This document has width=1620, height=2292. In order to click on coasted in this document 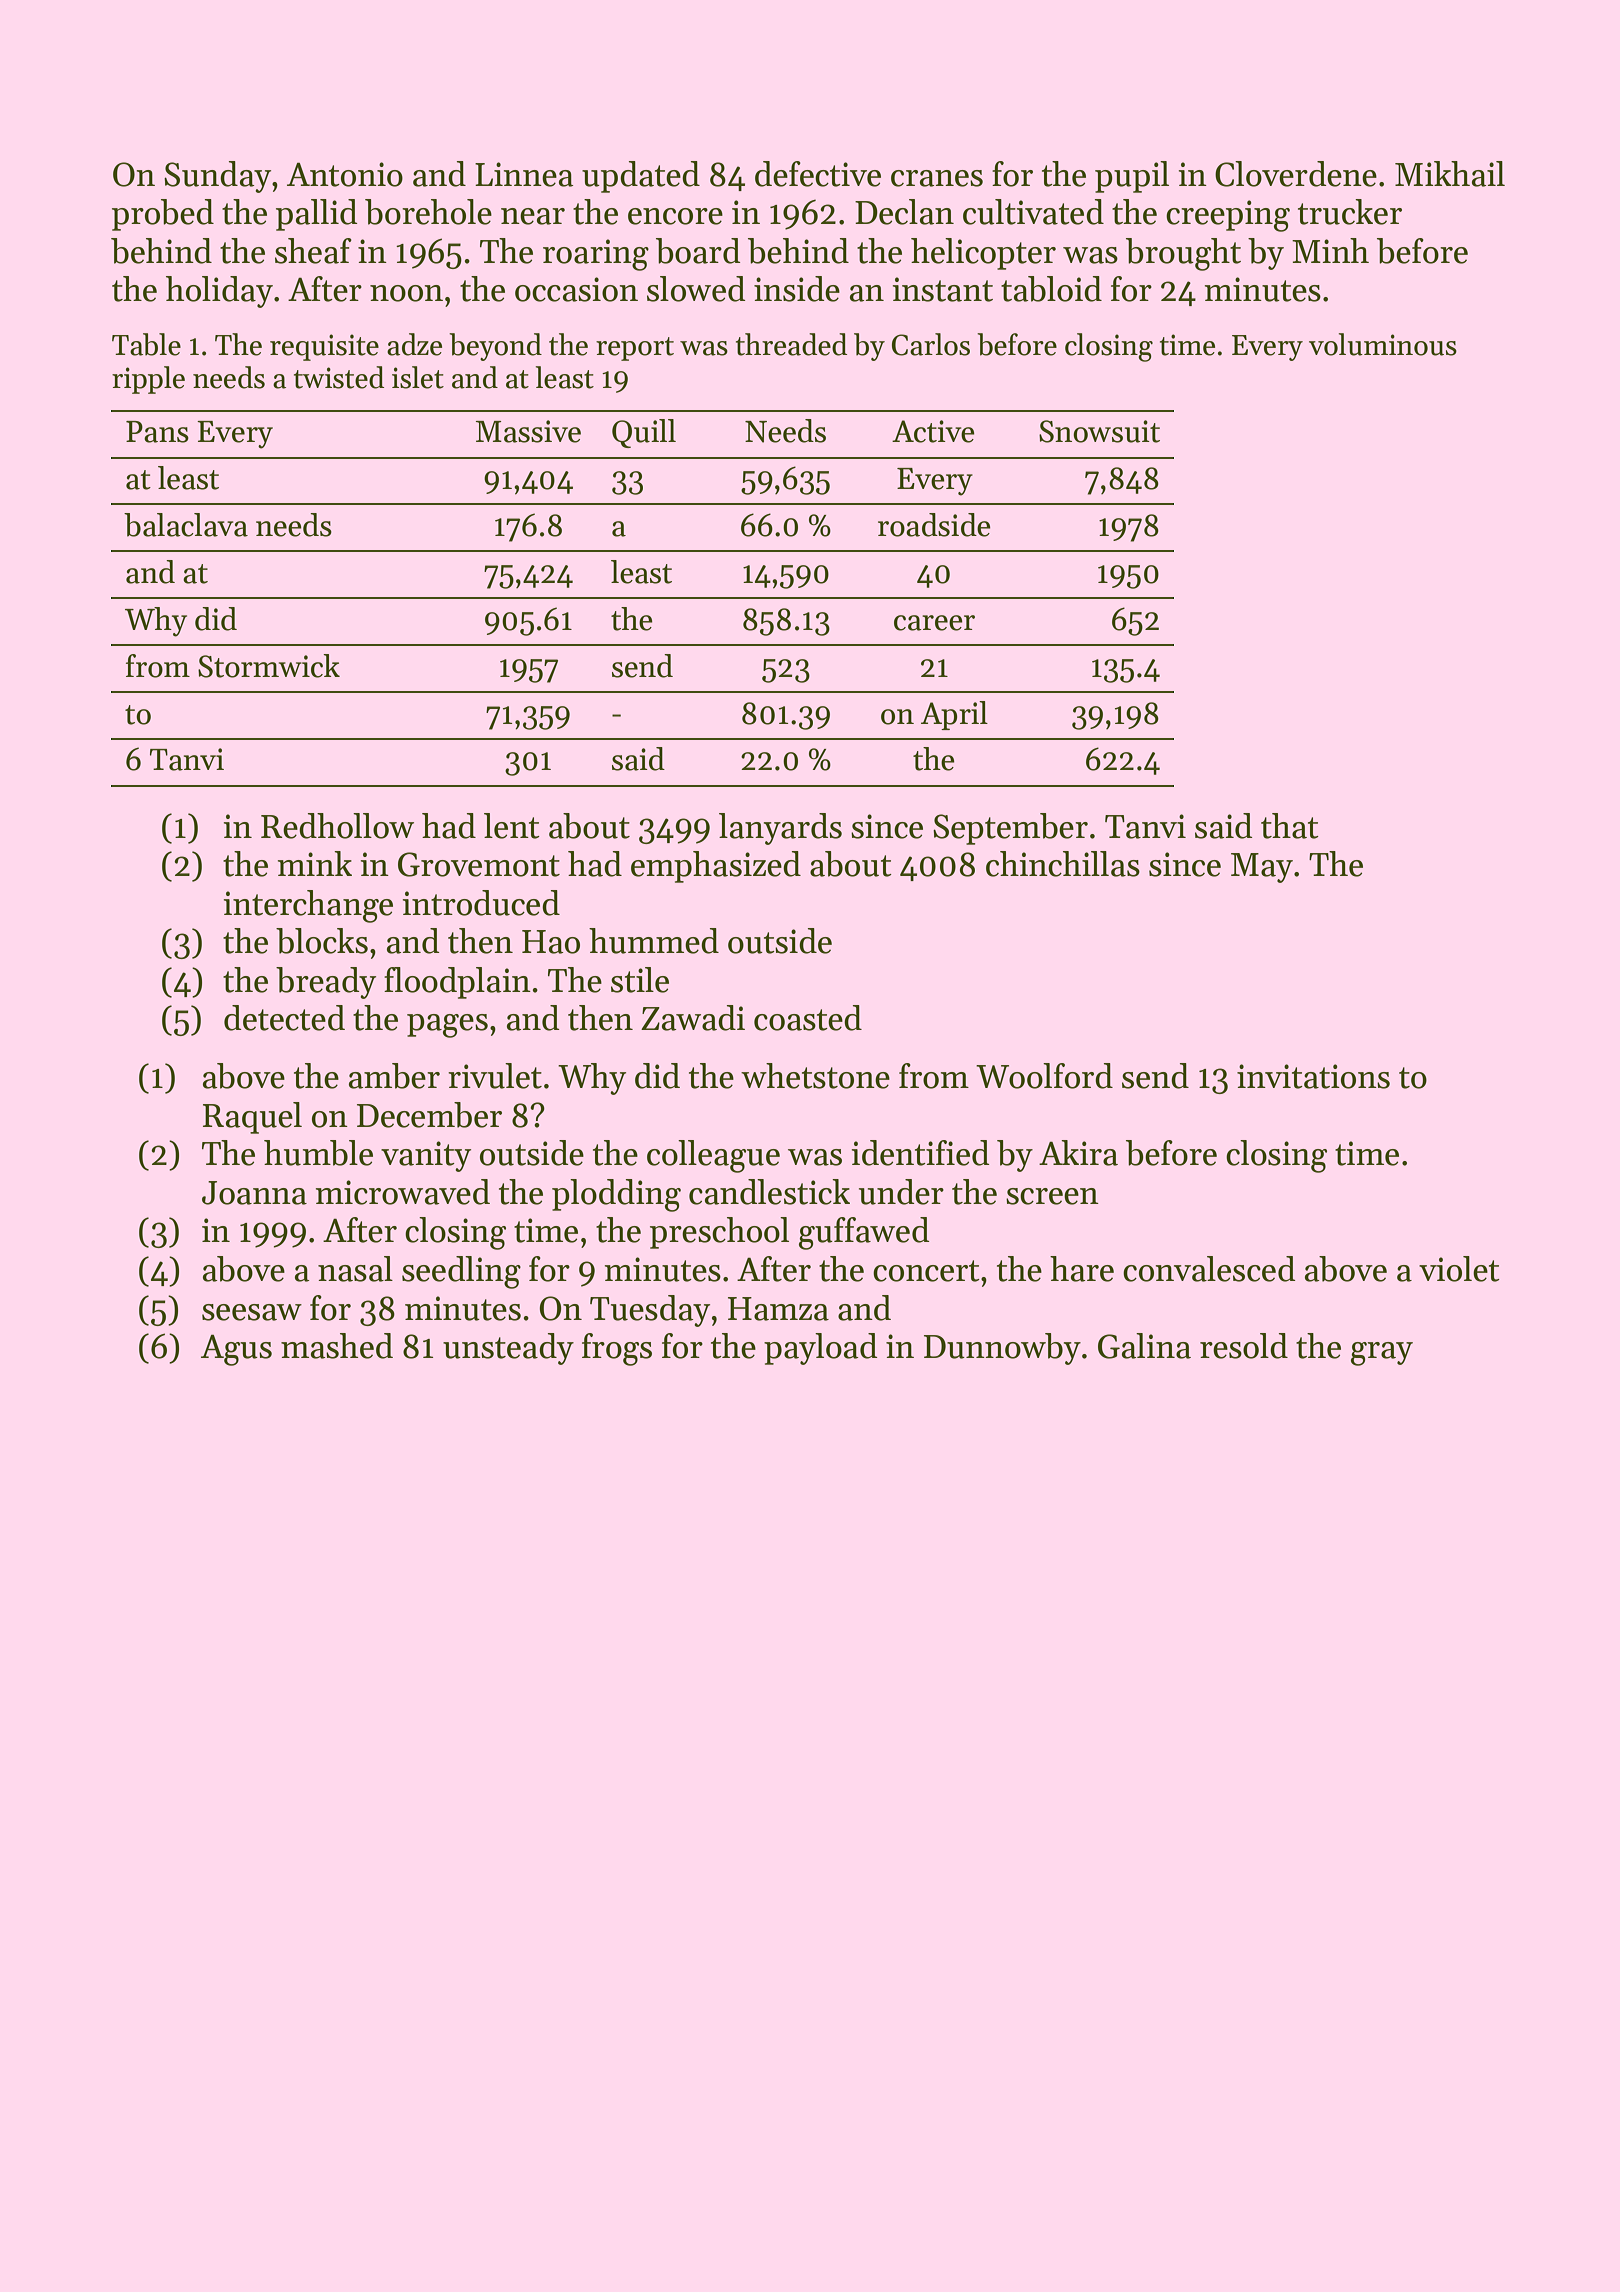, I will do `click(808, 1018)`.
